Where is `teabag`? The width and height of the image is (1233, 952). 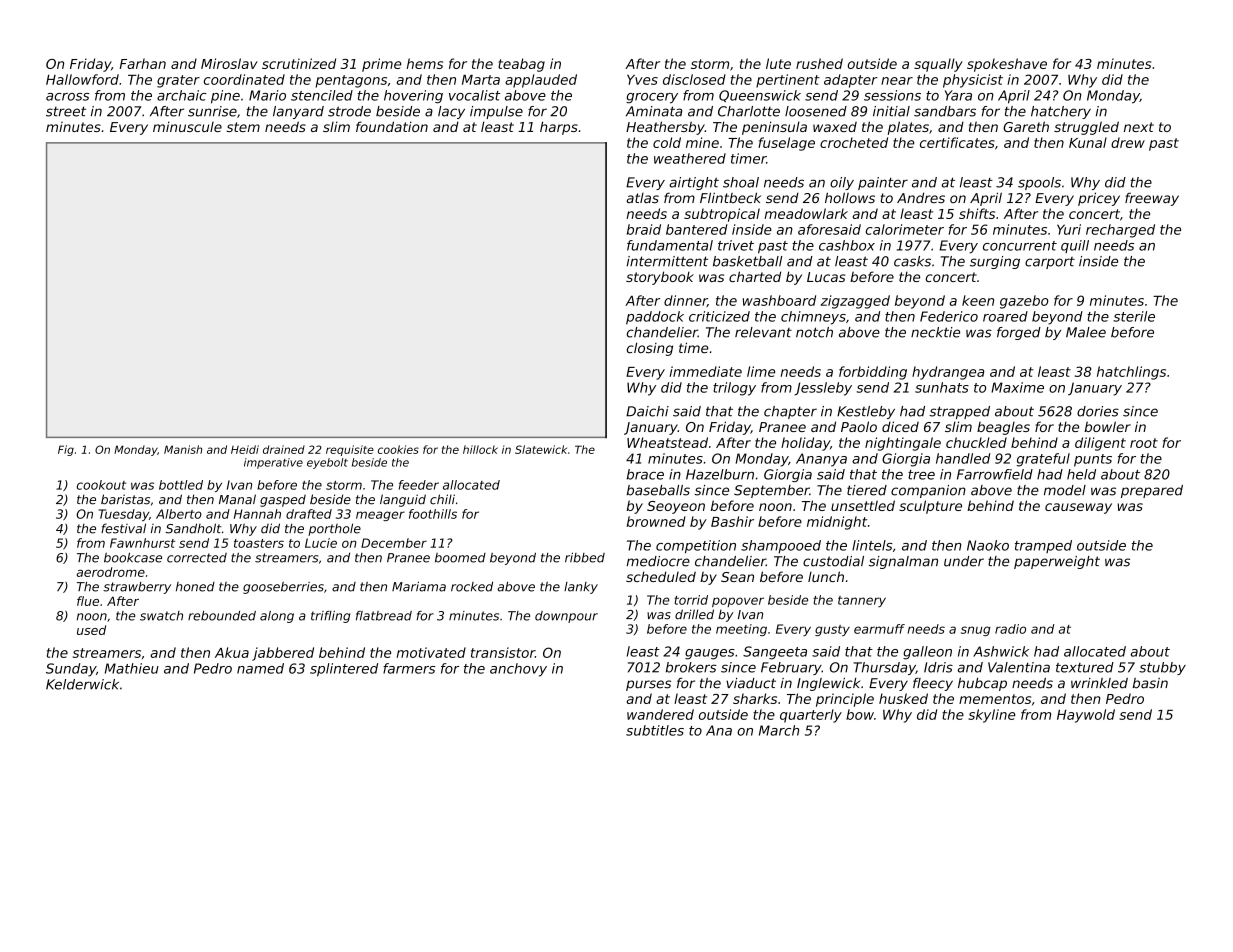
teabag is located at coordinates (521, 65).
